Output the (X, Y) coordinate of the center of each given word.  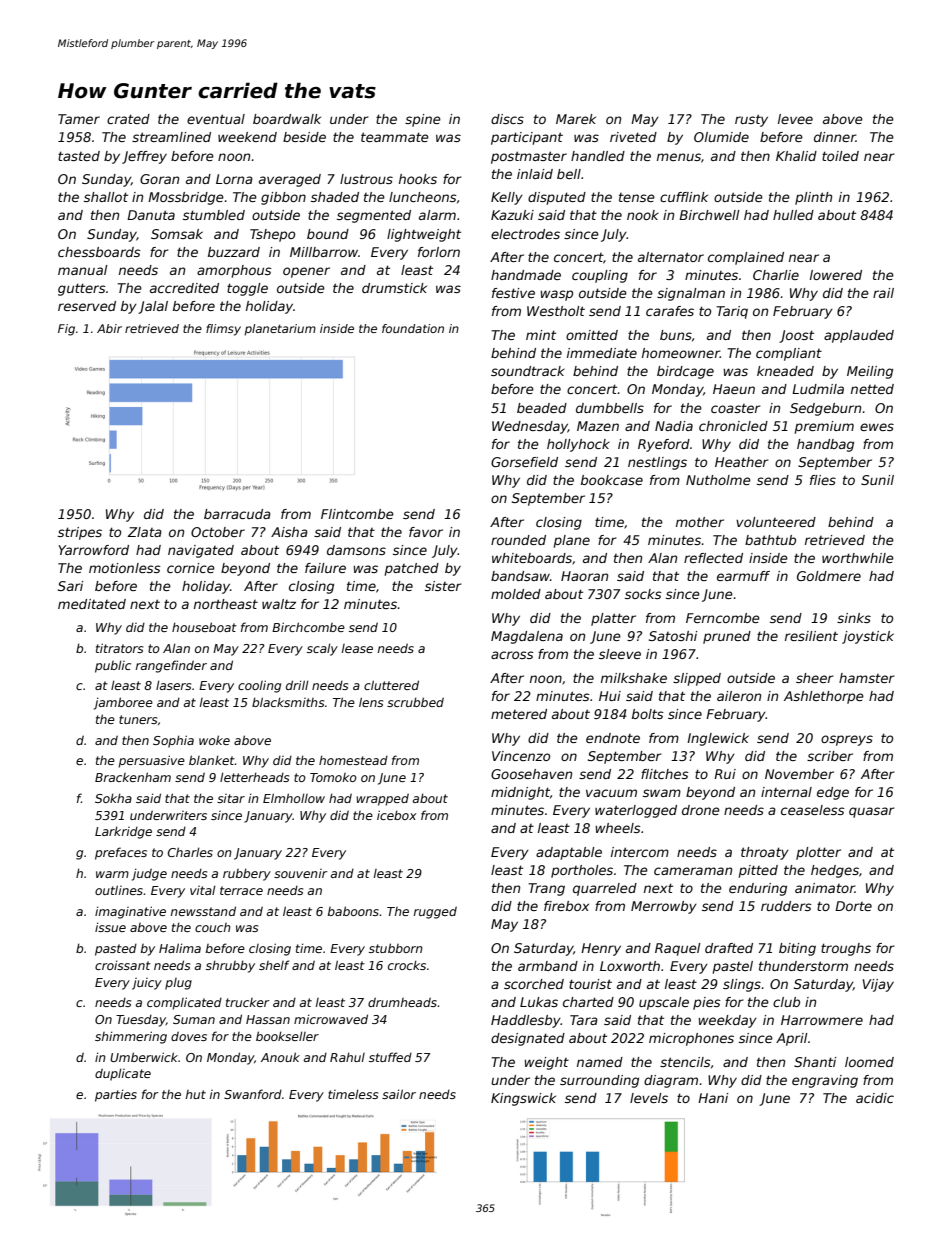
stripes (80, 533)
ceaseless (813, 810)
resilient (811, 636)
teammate (395, 137)
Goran (159, 179)
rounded (518, 540)
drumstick (394, 288)
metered (519, 714)
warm (112, 874)
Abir (109, 328)
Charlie (776, 275)
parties (116, 1095)
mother (700, 522)
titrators (119, 648)
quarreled (605, 889)
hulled (793, 215)
